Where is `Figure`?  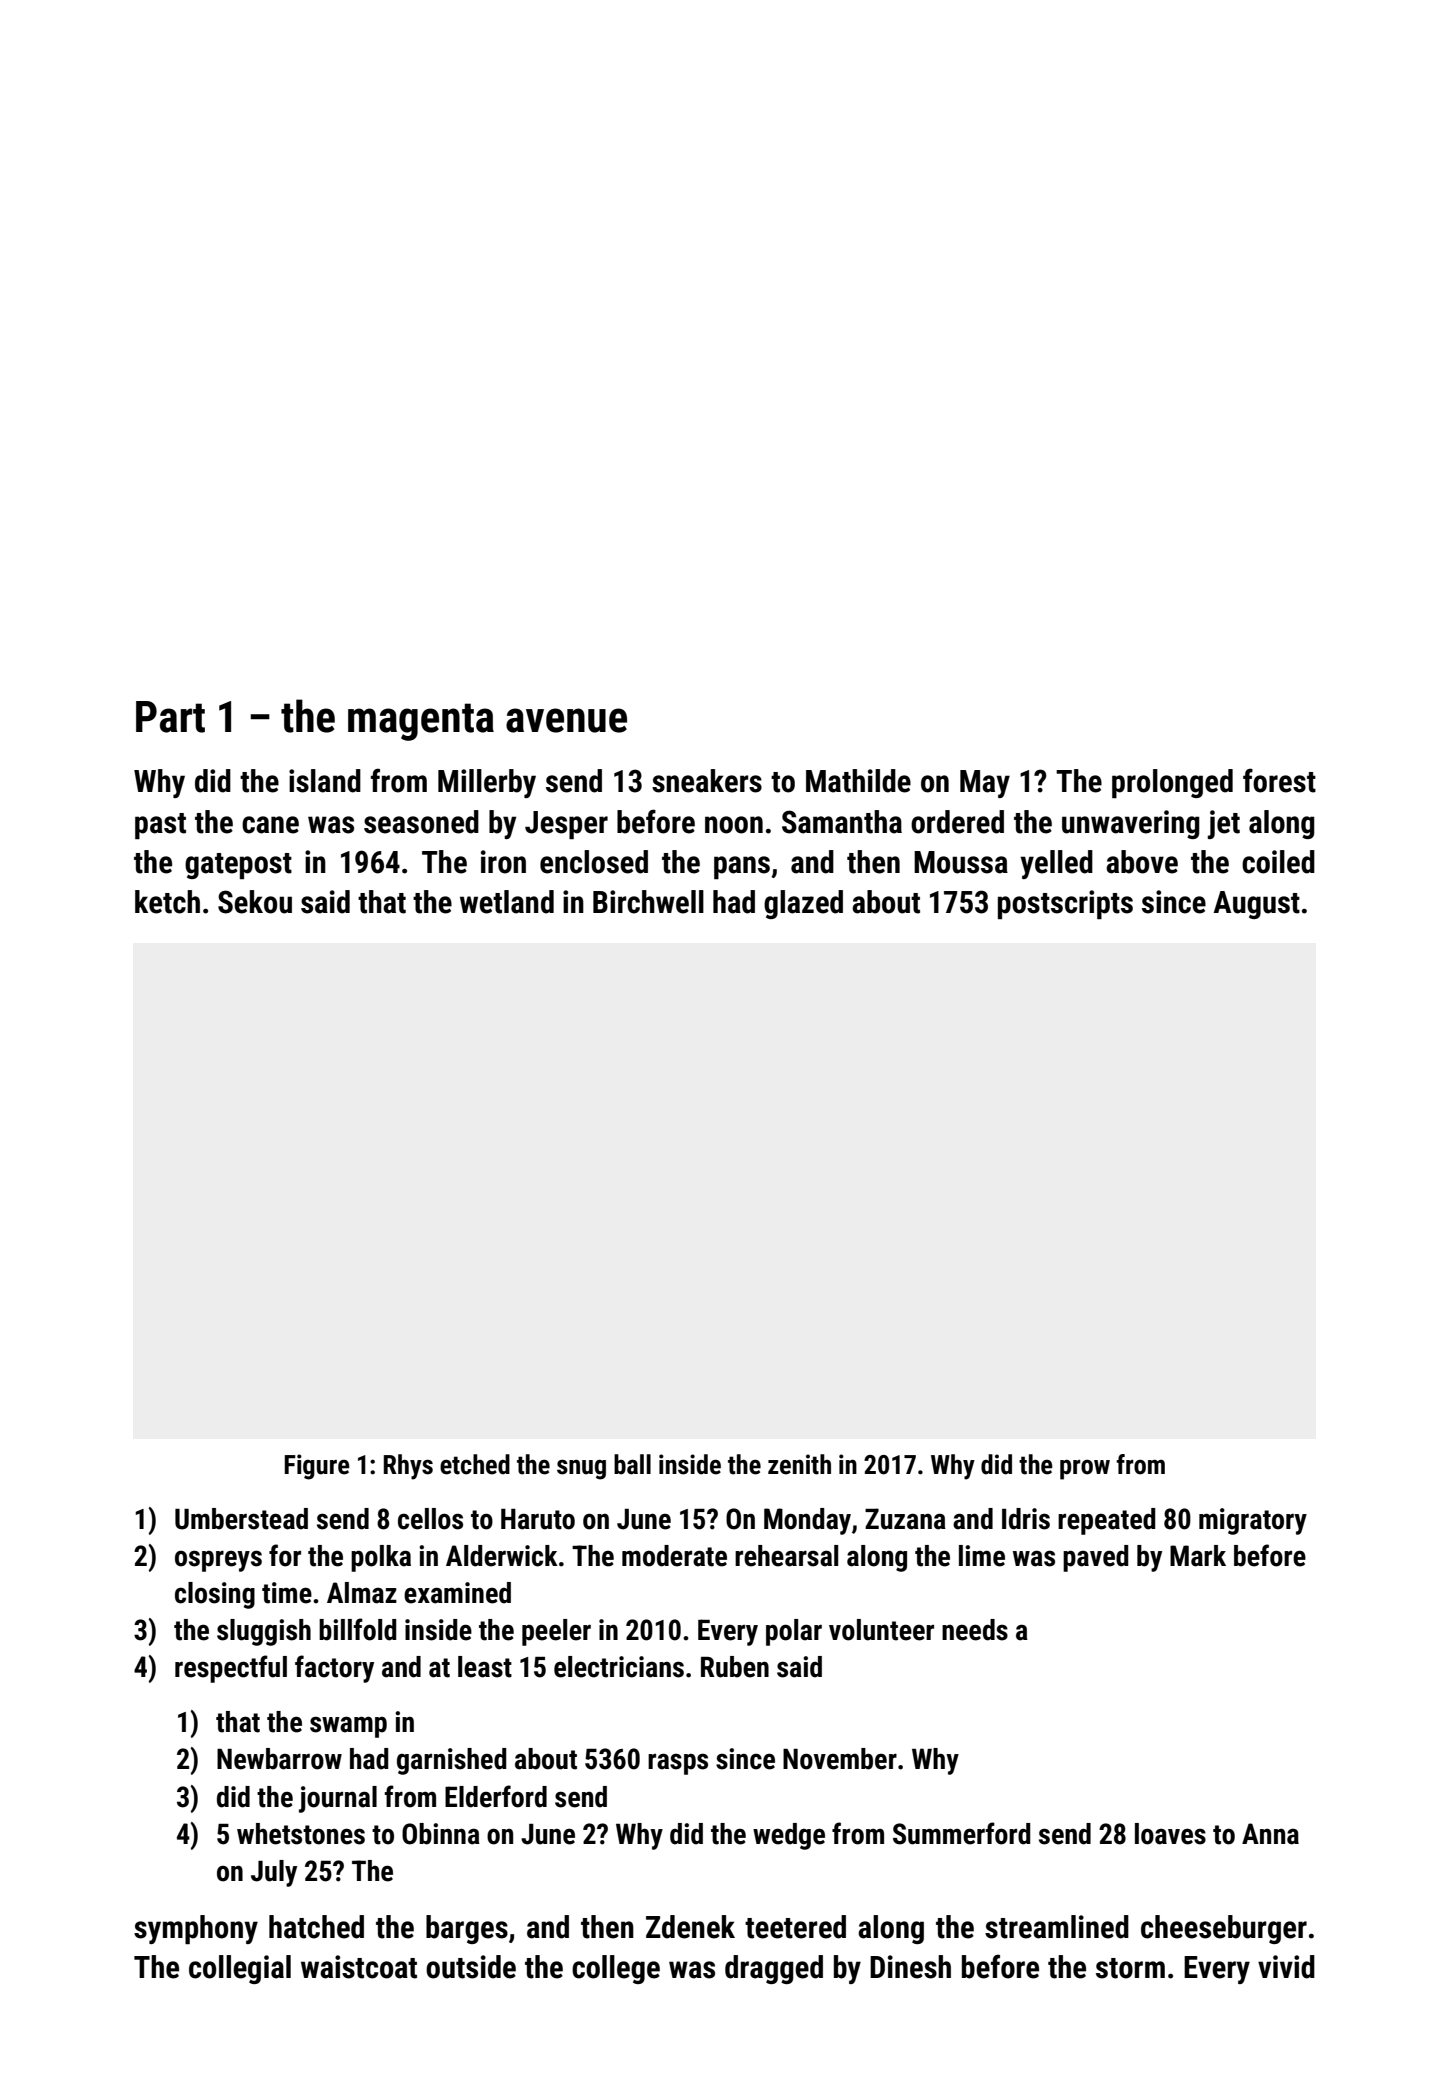
Figure is located at coordinates (317, 1467).
